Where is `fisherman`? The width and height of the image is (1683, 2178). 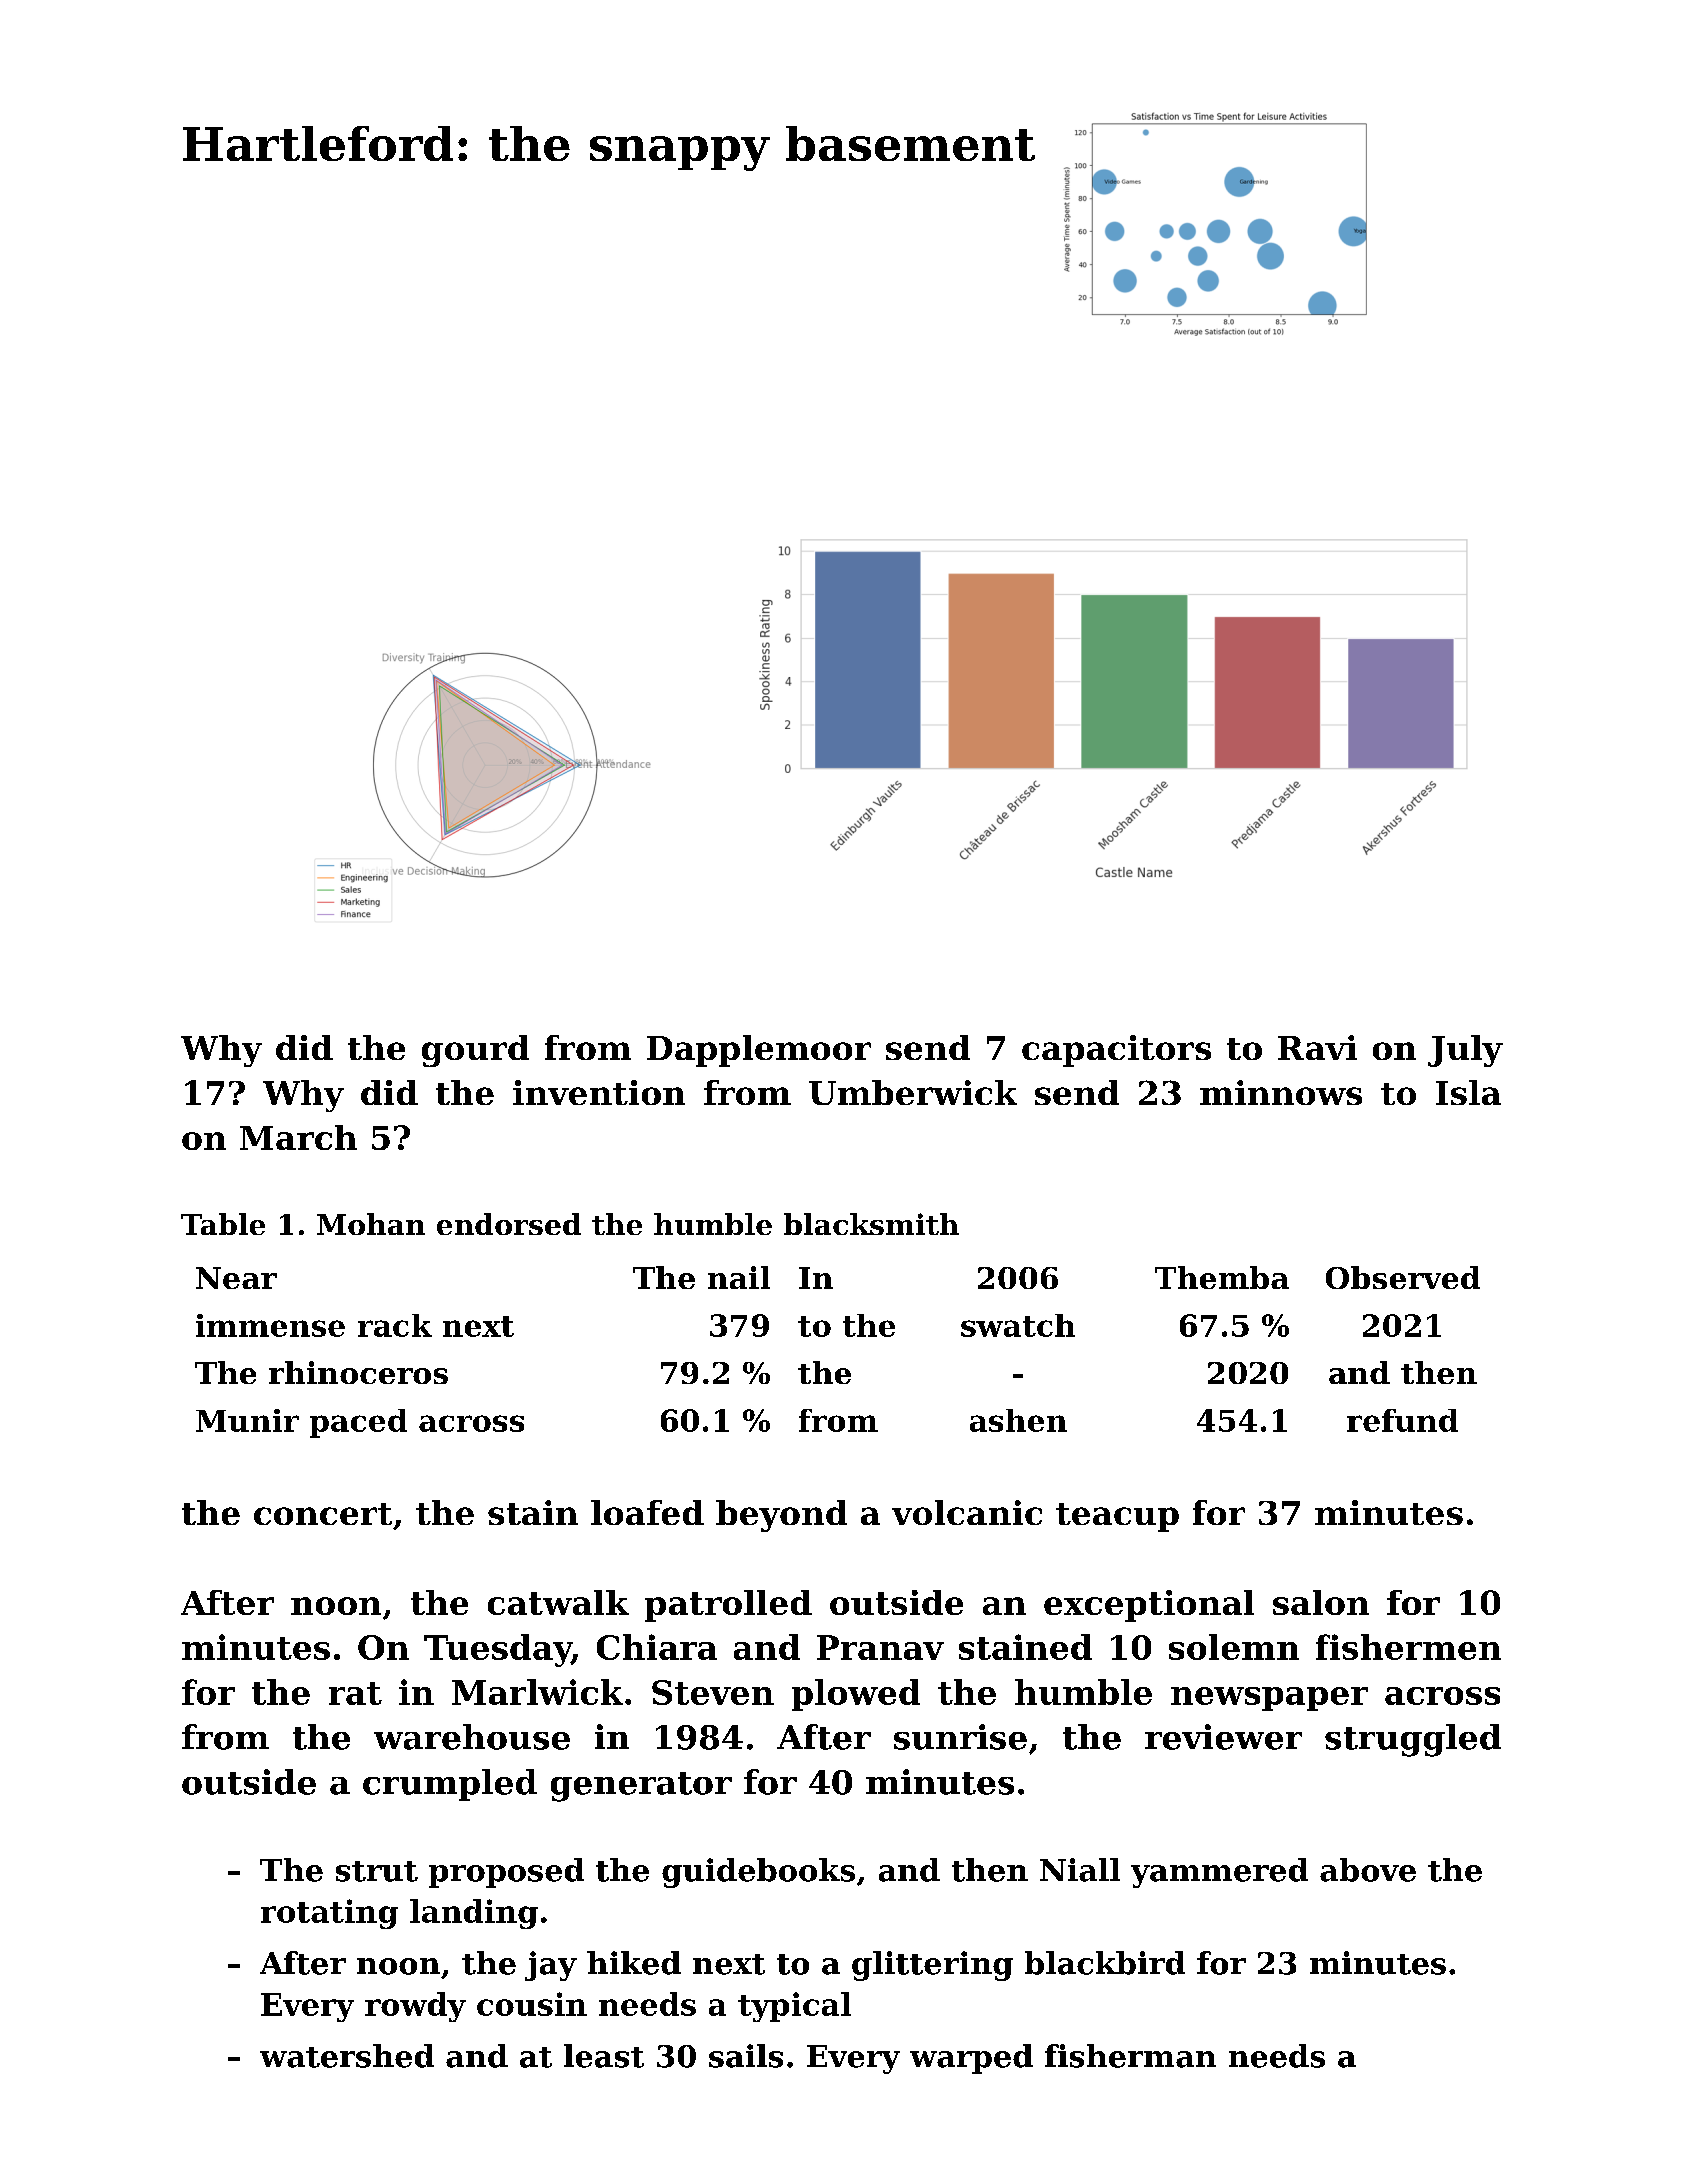
fisherman is located at coordinates (1130, 2056).
